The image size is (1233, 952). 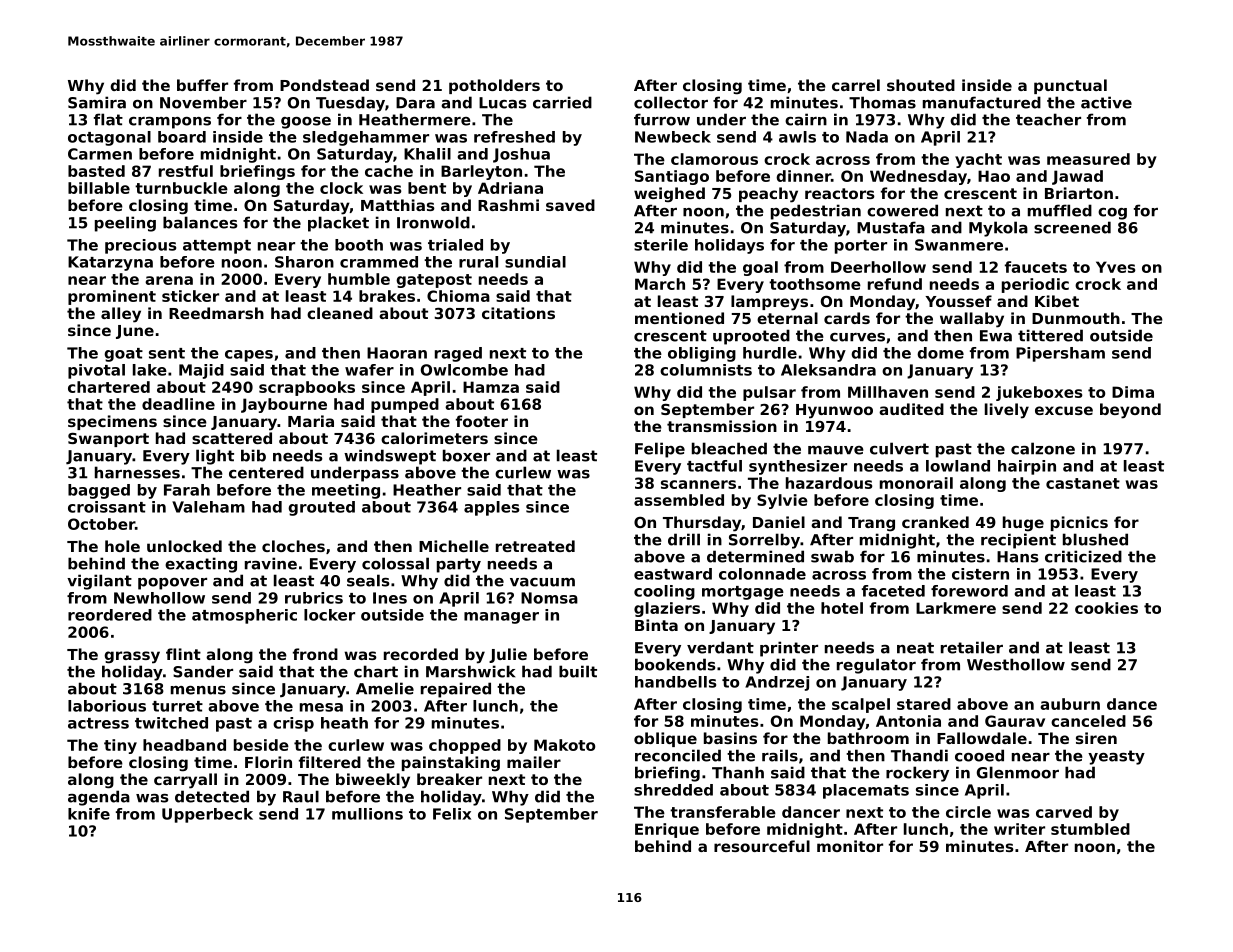 I want to click on Sorrelby, so click(x=764, y=541).
